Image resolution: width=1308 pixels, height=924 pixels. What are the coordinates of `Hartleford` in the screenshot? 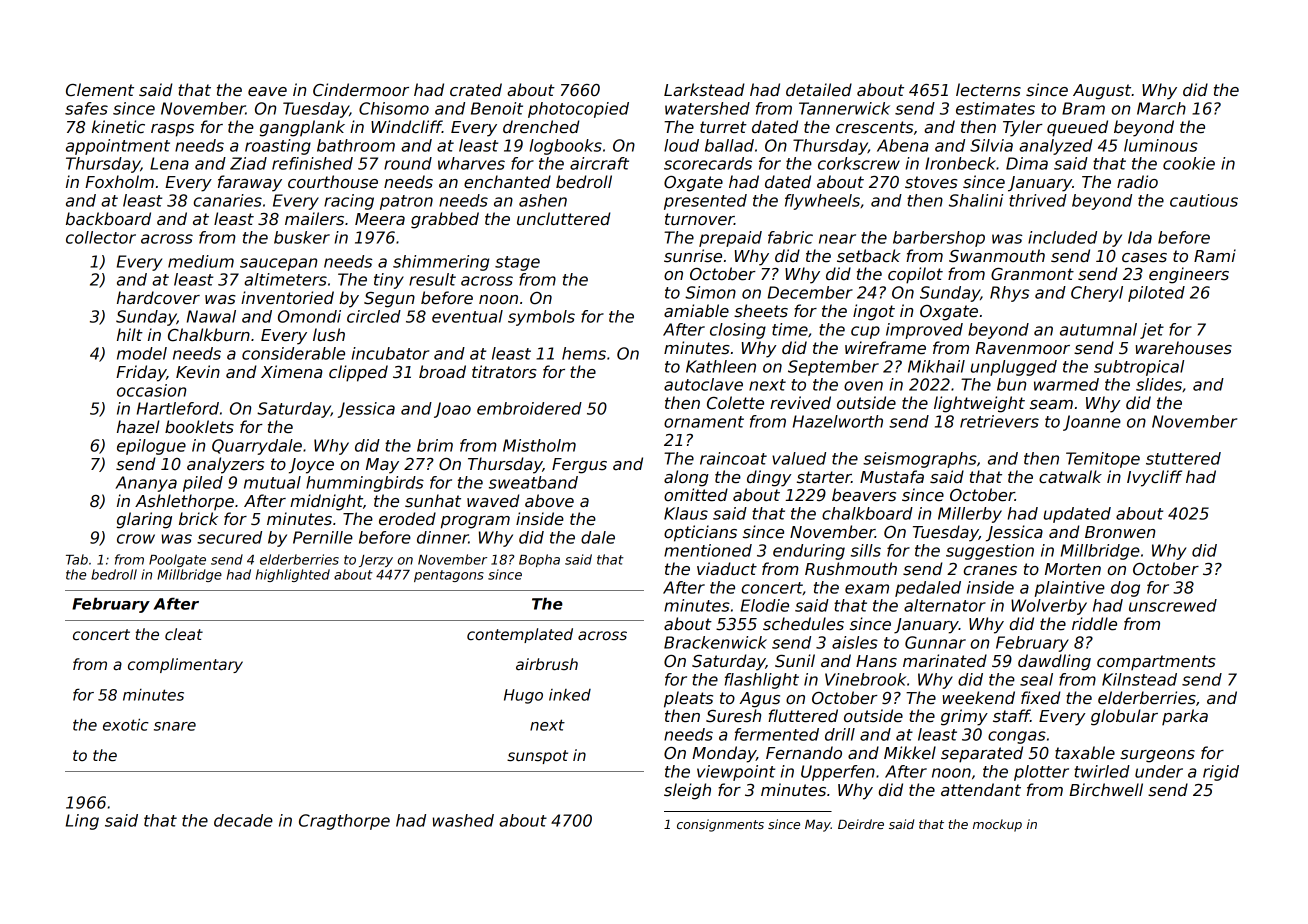 It's located at (178, 408).
